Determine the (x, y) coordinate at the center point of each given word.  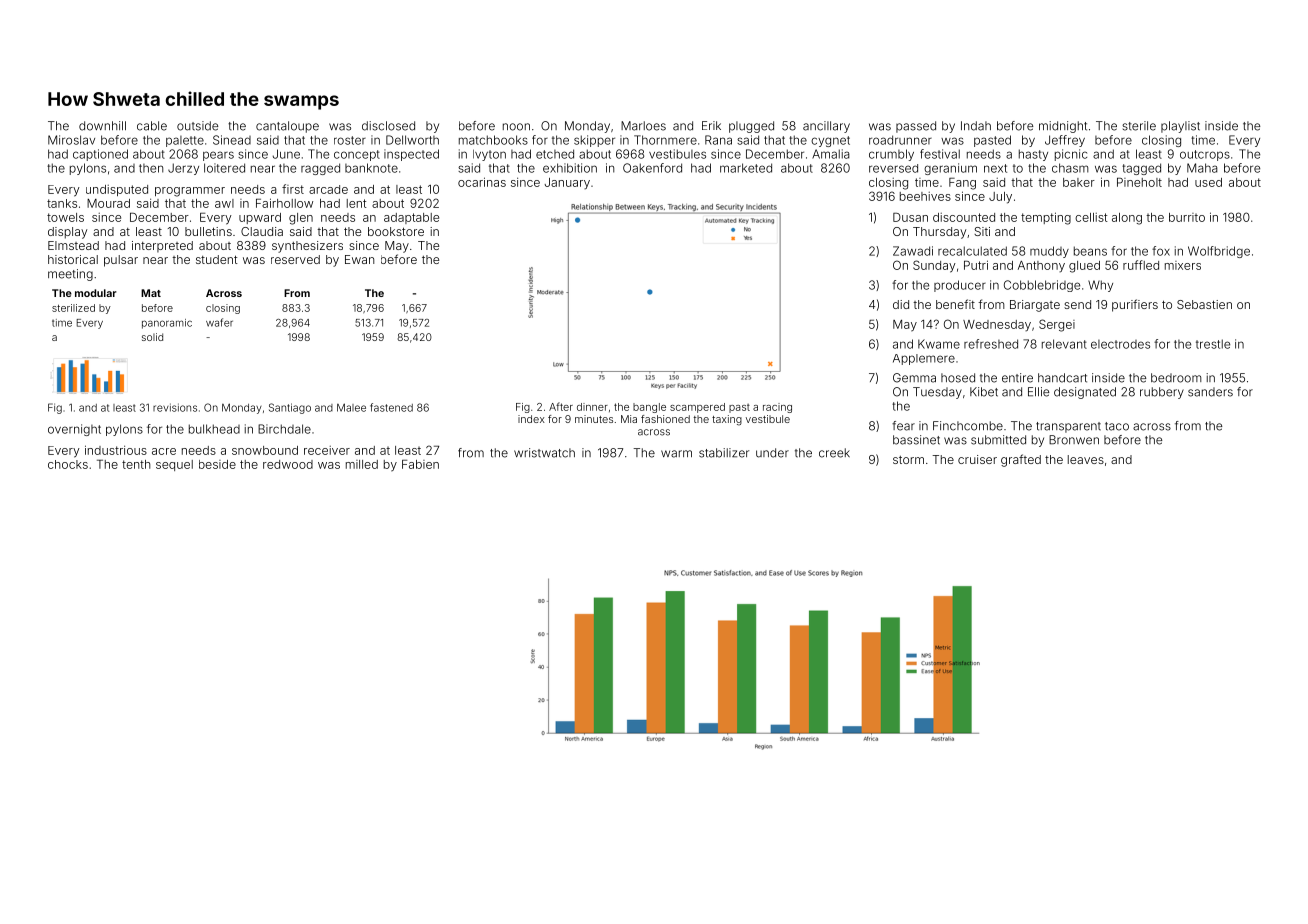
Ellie (1038, 392)
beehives (925, 196)
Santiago (290, 408)
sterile (1139, 126)
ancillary (826, 127)
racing (777, 408)
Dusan (910, 217)
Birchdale (284, 429)
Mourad (108, 203)
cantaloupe (287, 127)
